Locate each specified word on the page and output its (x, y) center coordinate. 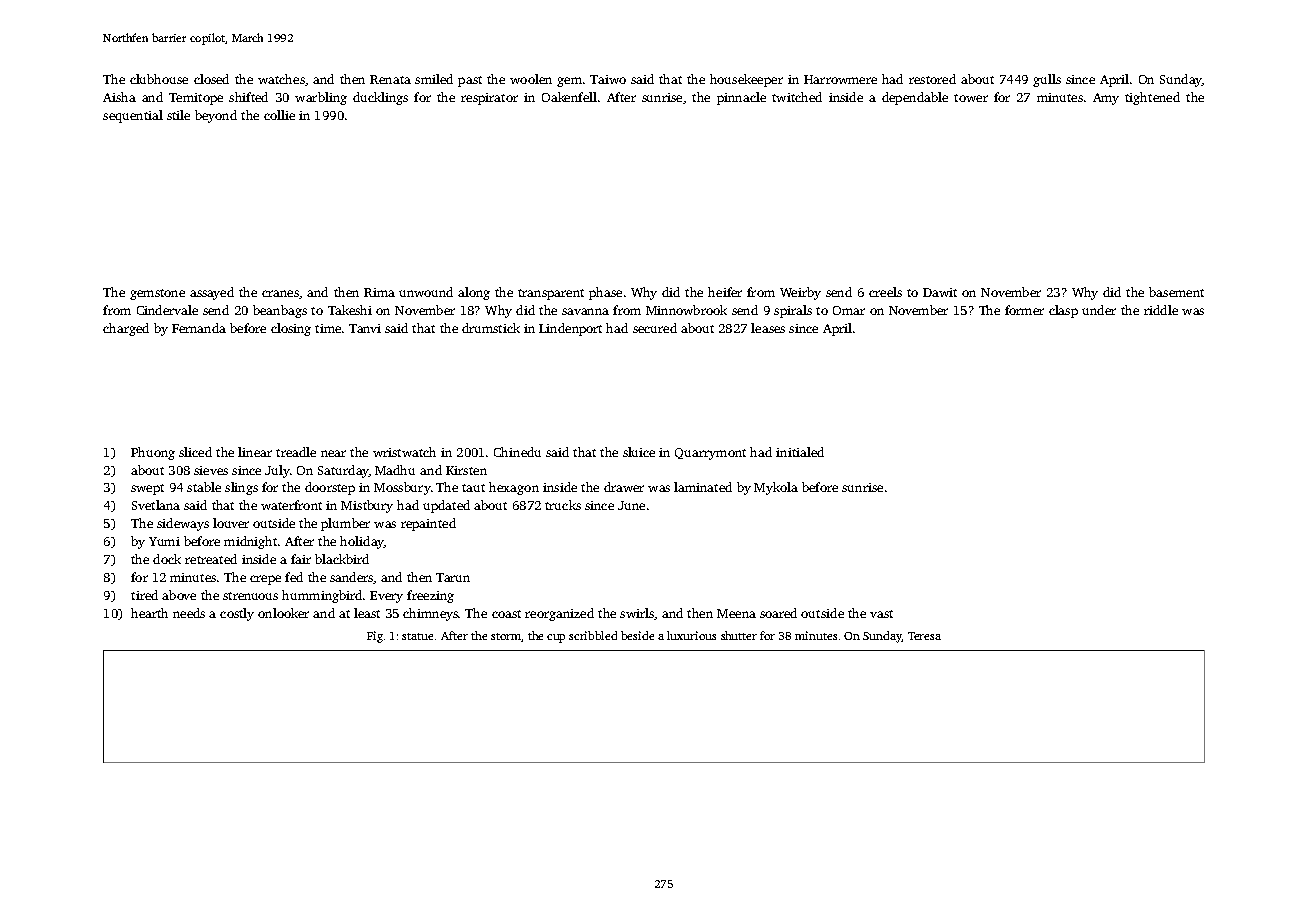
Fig (375, 637)
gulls (1047, 80)
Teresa (924, 636)
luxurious (691, 635)
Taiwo (608, 79)
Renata (390, 79)
